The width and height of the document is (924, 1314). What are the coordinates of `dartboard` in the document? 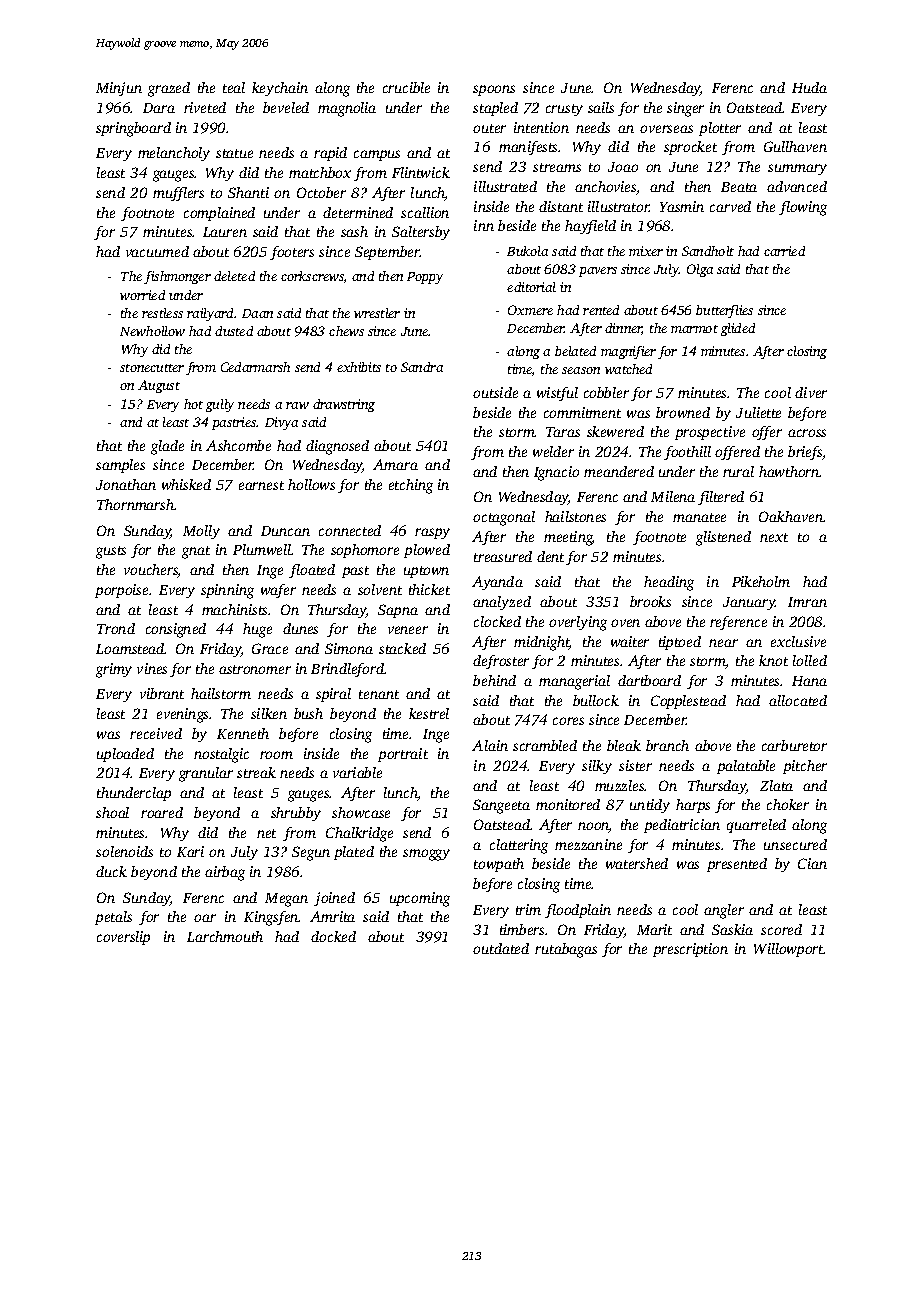 It's located at (649, 680).
